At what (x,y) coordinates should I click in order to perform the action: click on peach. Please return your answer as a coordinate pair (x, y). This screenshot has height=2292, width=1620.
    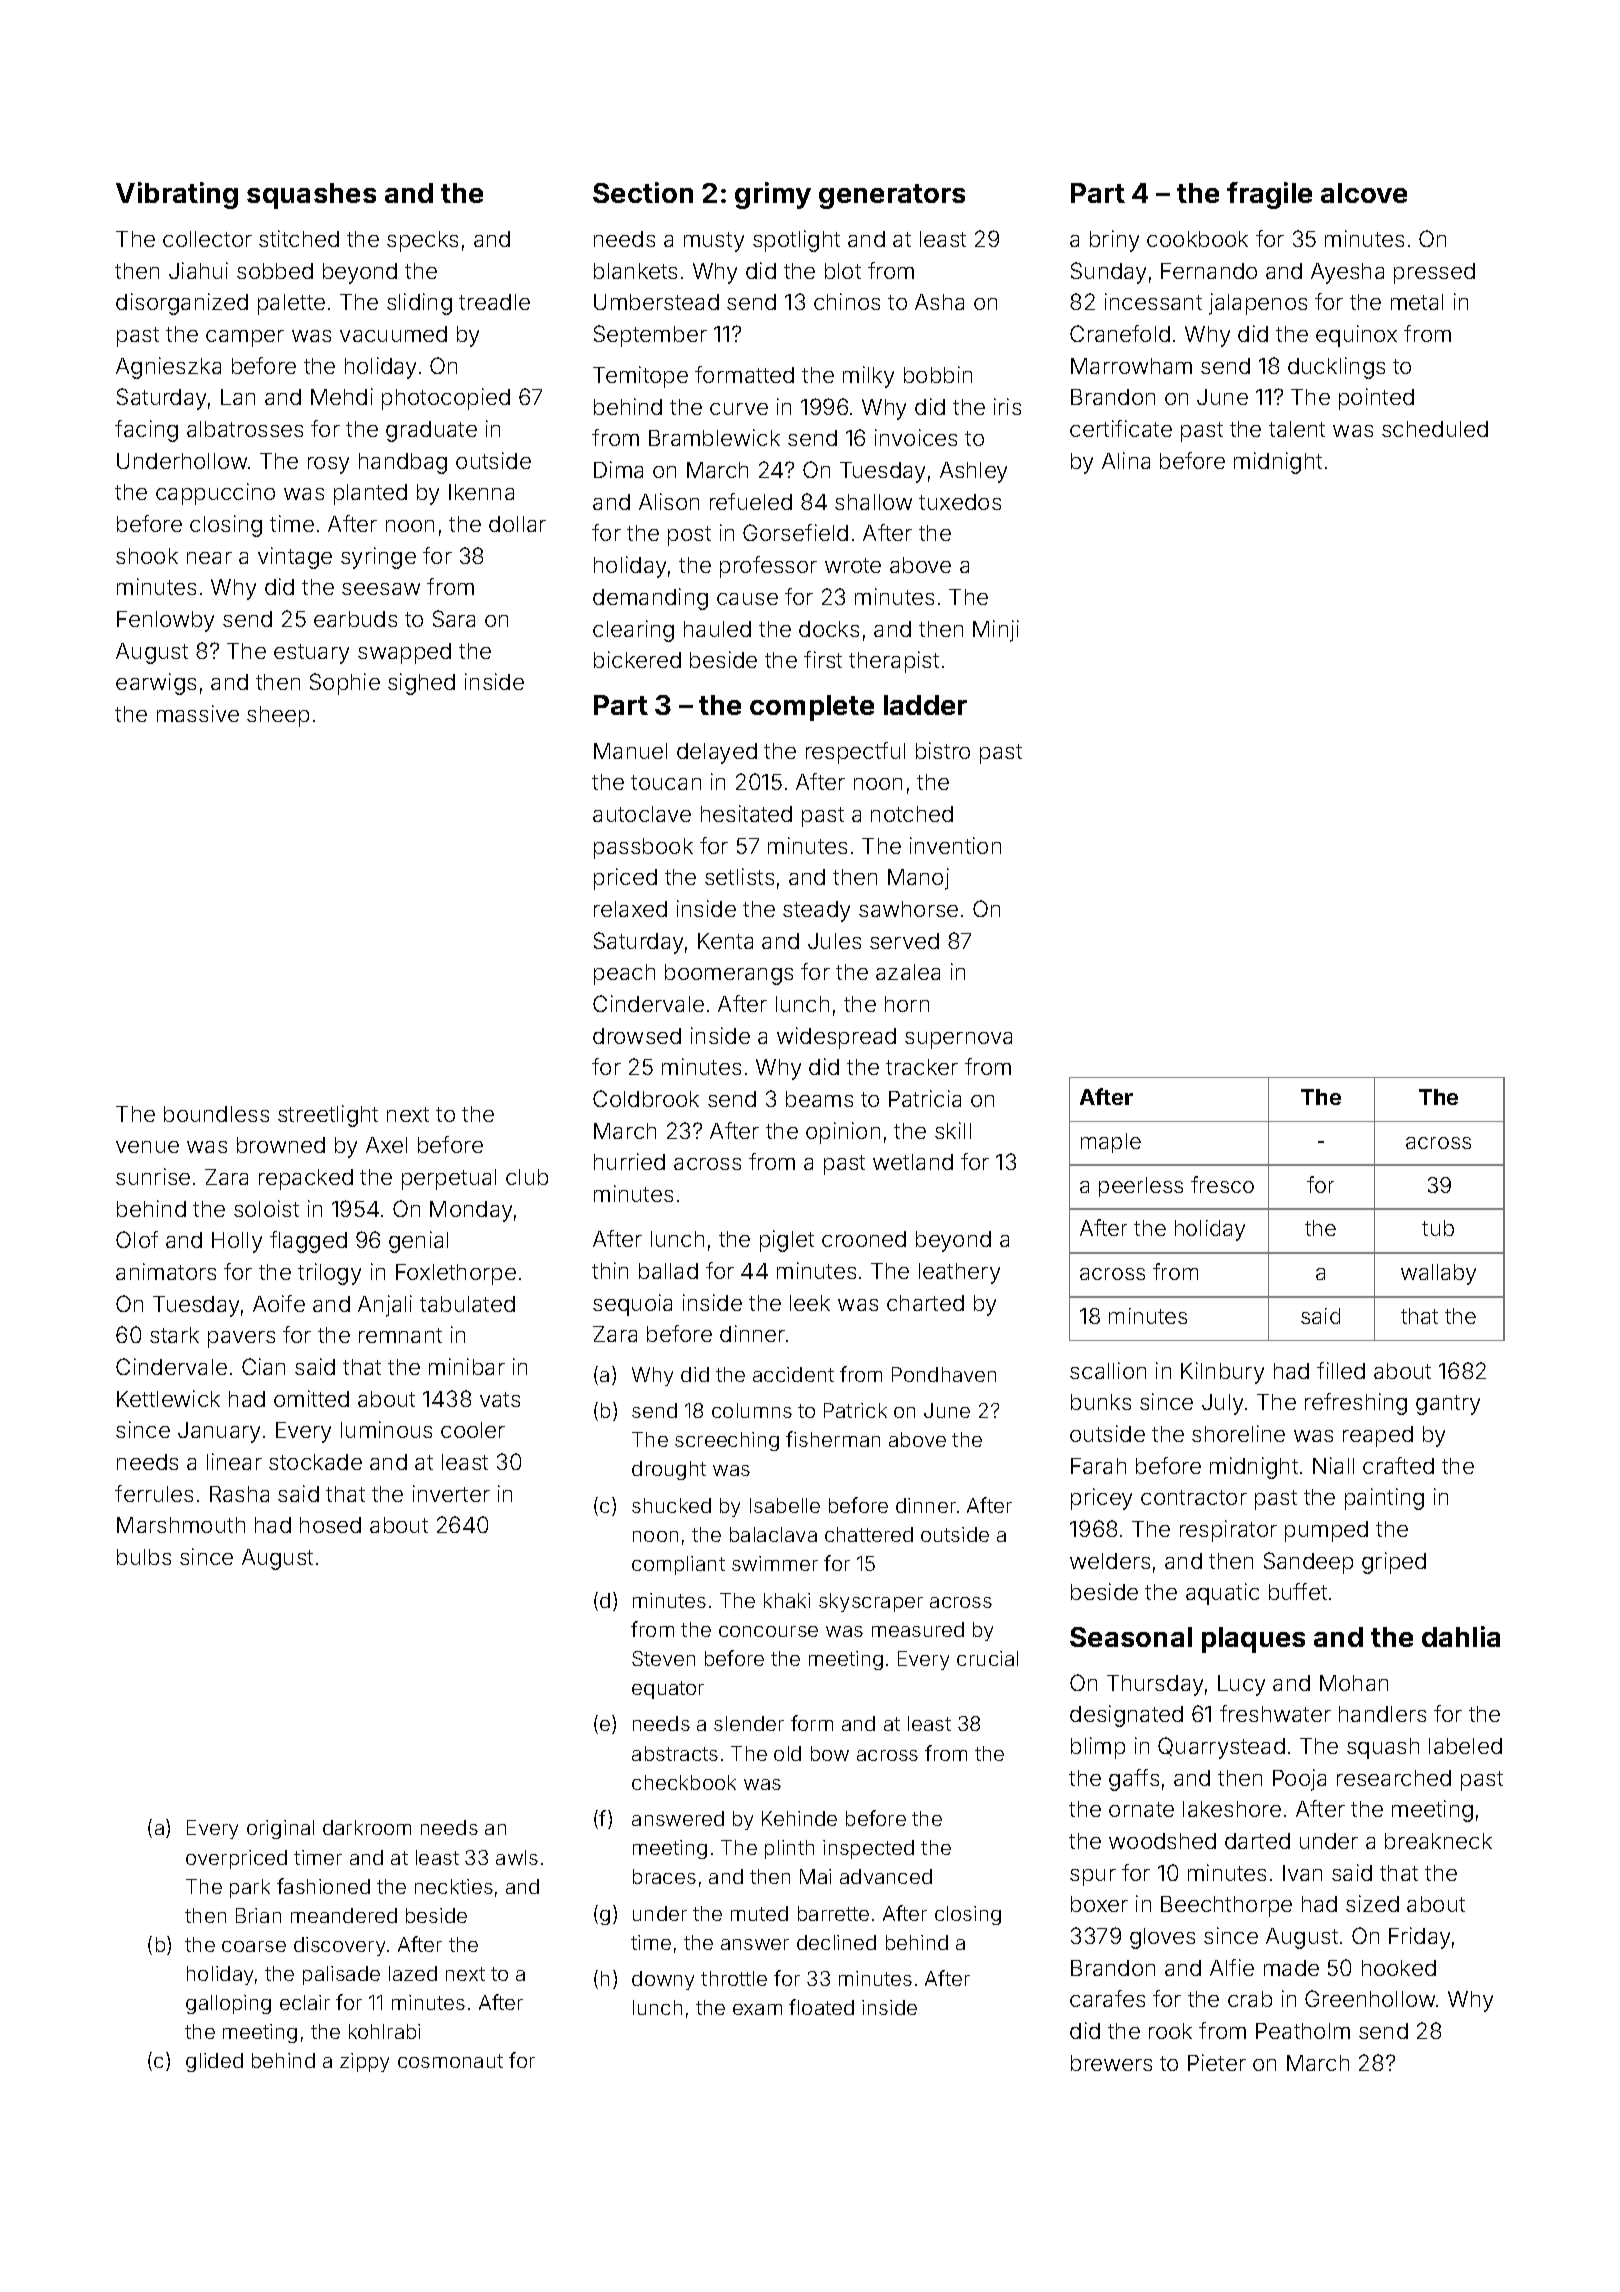
    Looking at the image, I should click on (624, 974).
